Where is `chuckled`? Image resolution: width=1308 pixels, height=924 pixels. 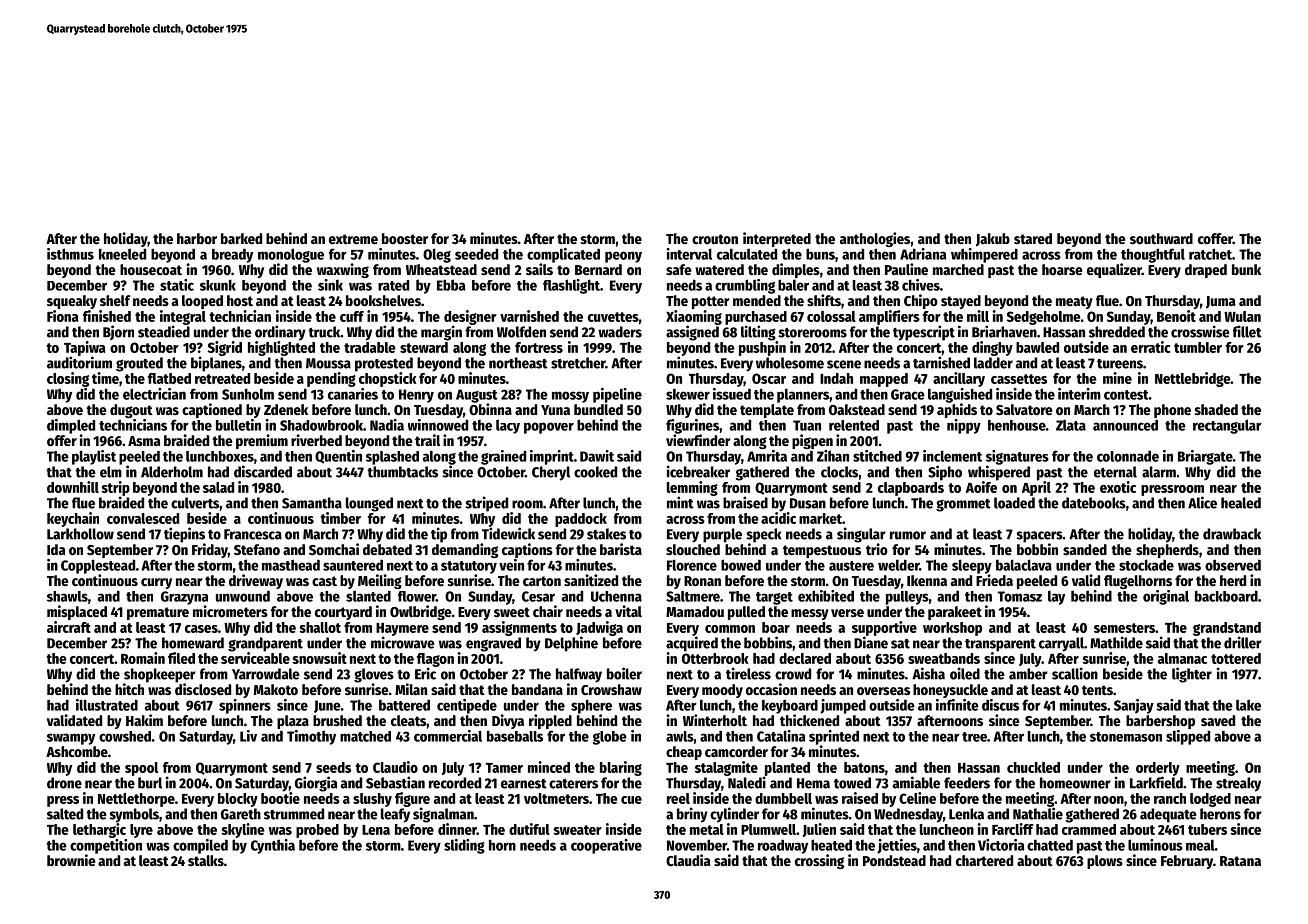
chuckled is located at coordinates (1033, 767).
